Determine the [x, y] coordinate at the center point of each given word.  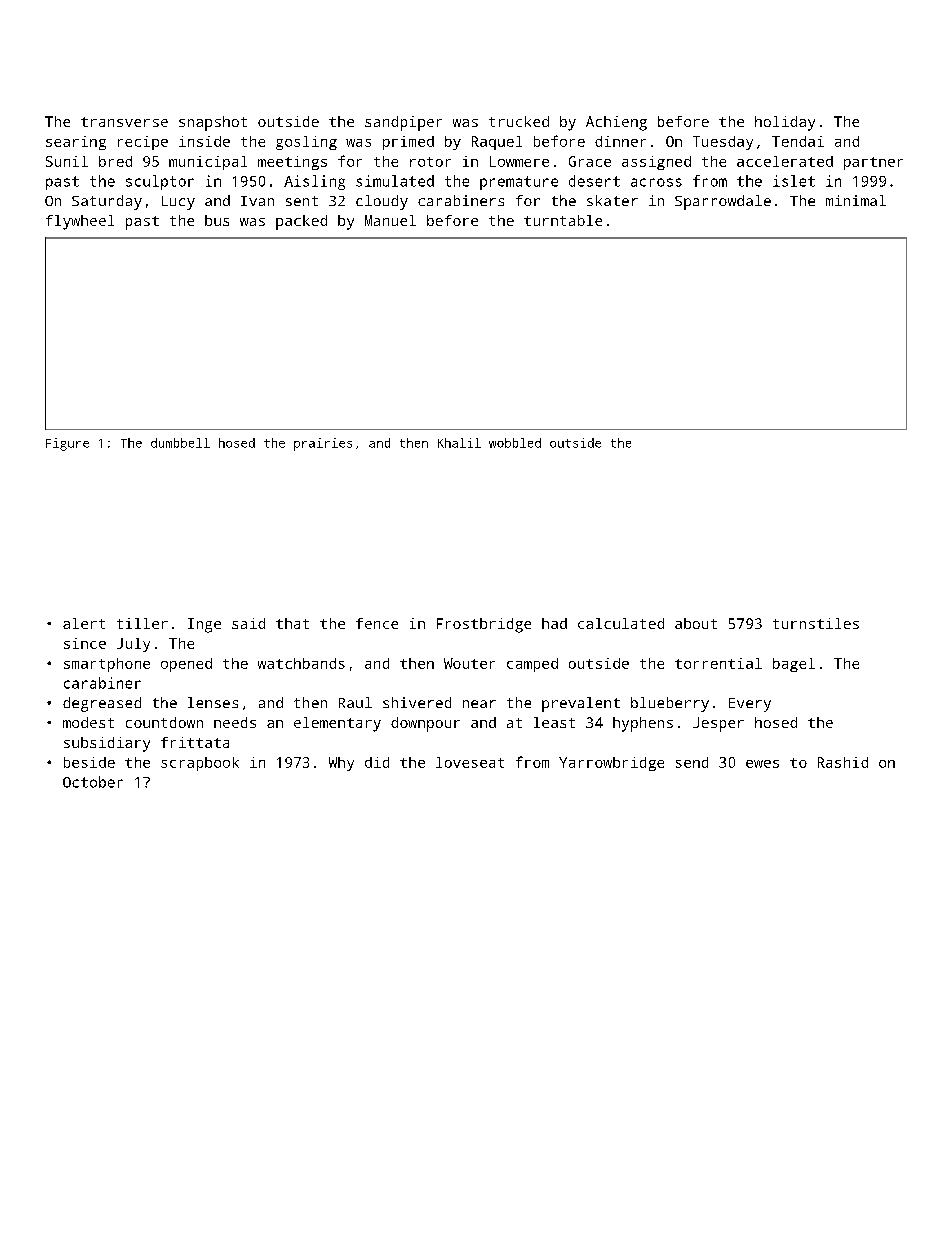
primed [408, 143]
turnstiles [816, 623]
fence [377, 623]
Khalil [459, 443]
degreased [102, 704]
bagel [794, 665]
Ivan [257, 201]
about [696, 623]
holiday [785, 123]
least [554, 722]
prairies [323, 444]
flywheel [80, 222]
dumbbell [180, 443]
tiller [142, 623]
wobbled [515, 443]
